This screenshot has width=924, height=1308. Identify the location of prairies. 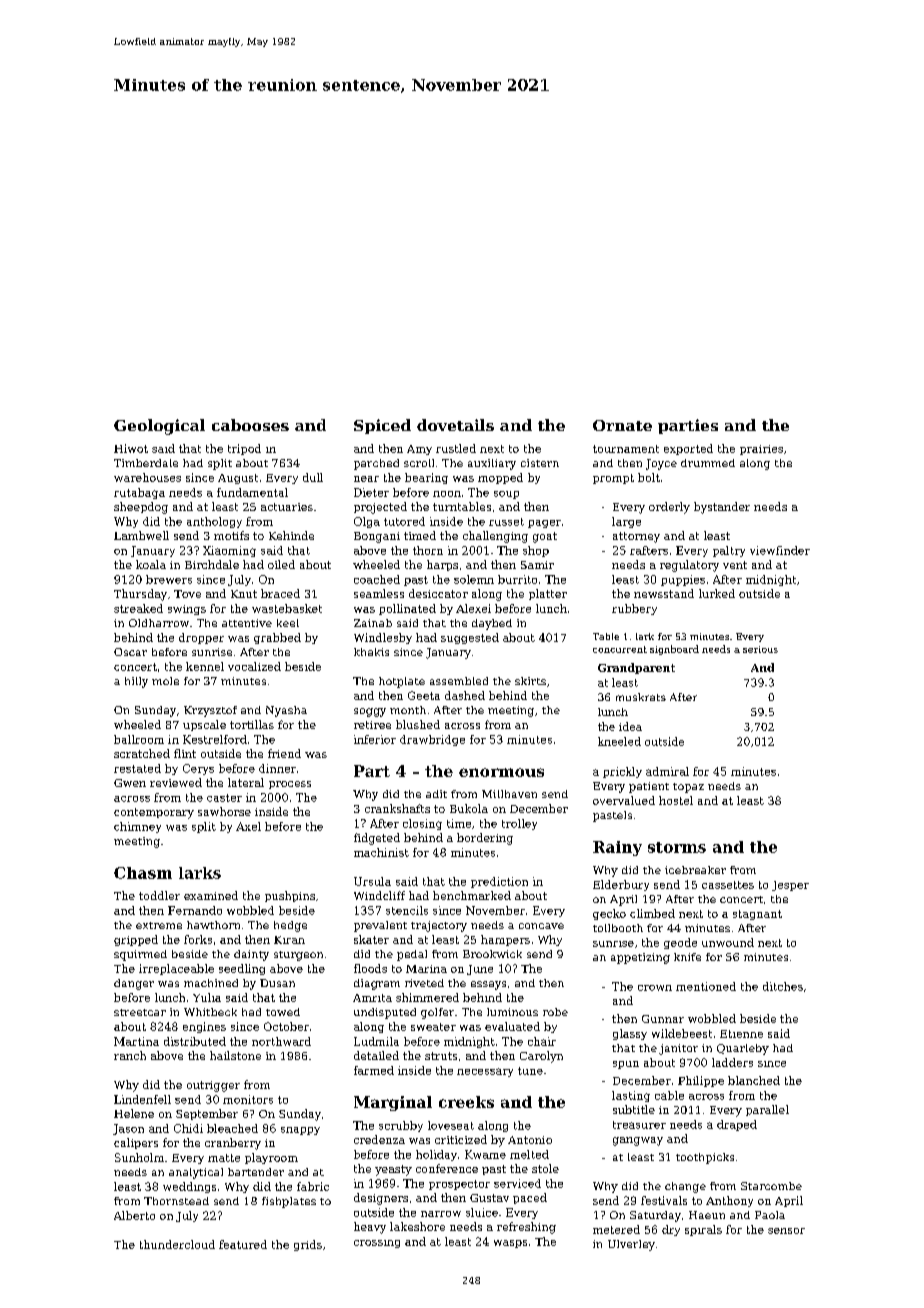
(761, 450).
